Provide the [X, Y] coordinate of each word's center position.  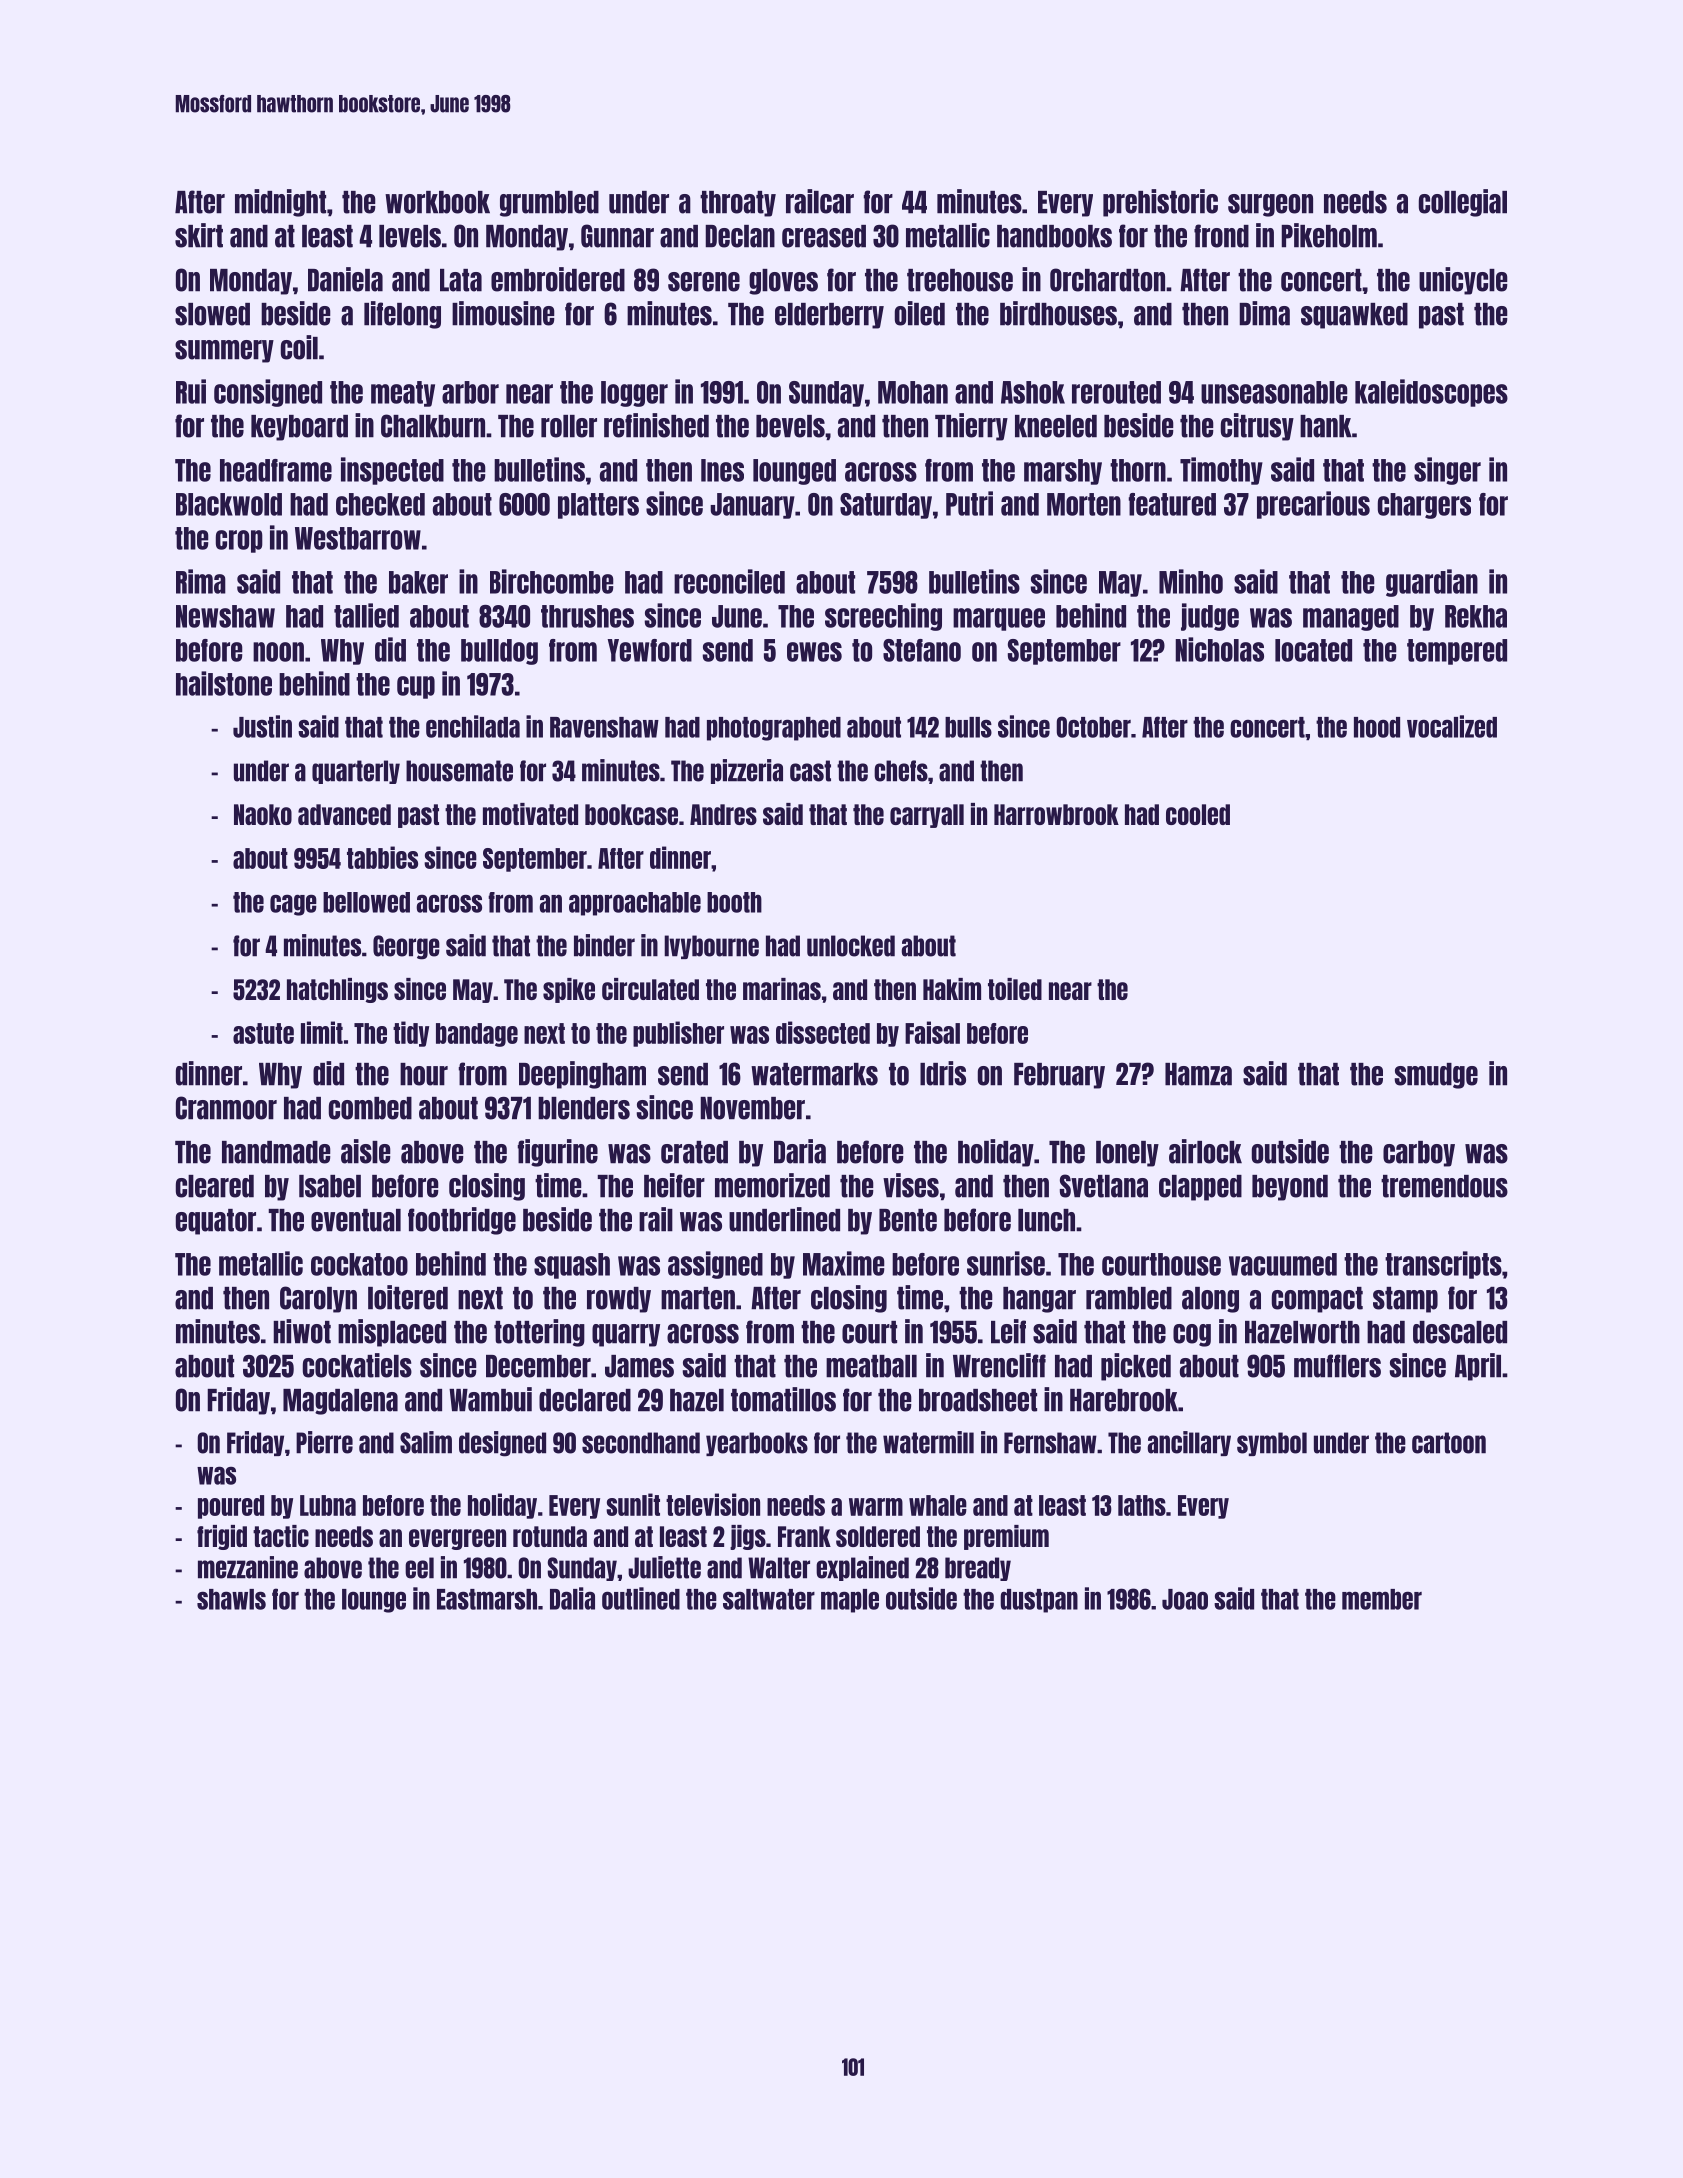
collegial [1463, 203]
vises [911, 1185]
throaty [738, 204]
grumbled [549, 204]
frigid [222, 1537]
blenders [584, 1108]
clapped [1200, 1188]
